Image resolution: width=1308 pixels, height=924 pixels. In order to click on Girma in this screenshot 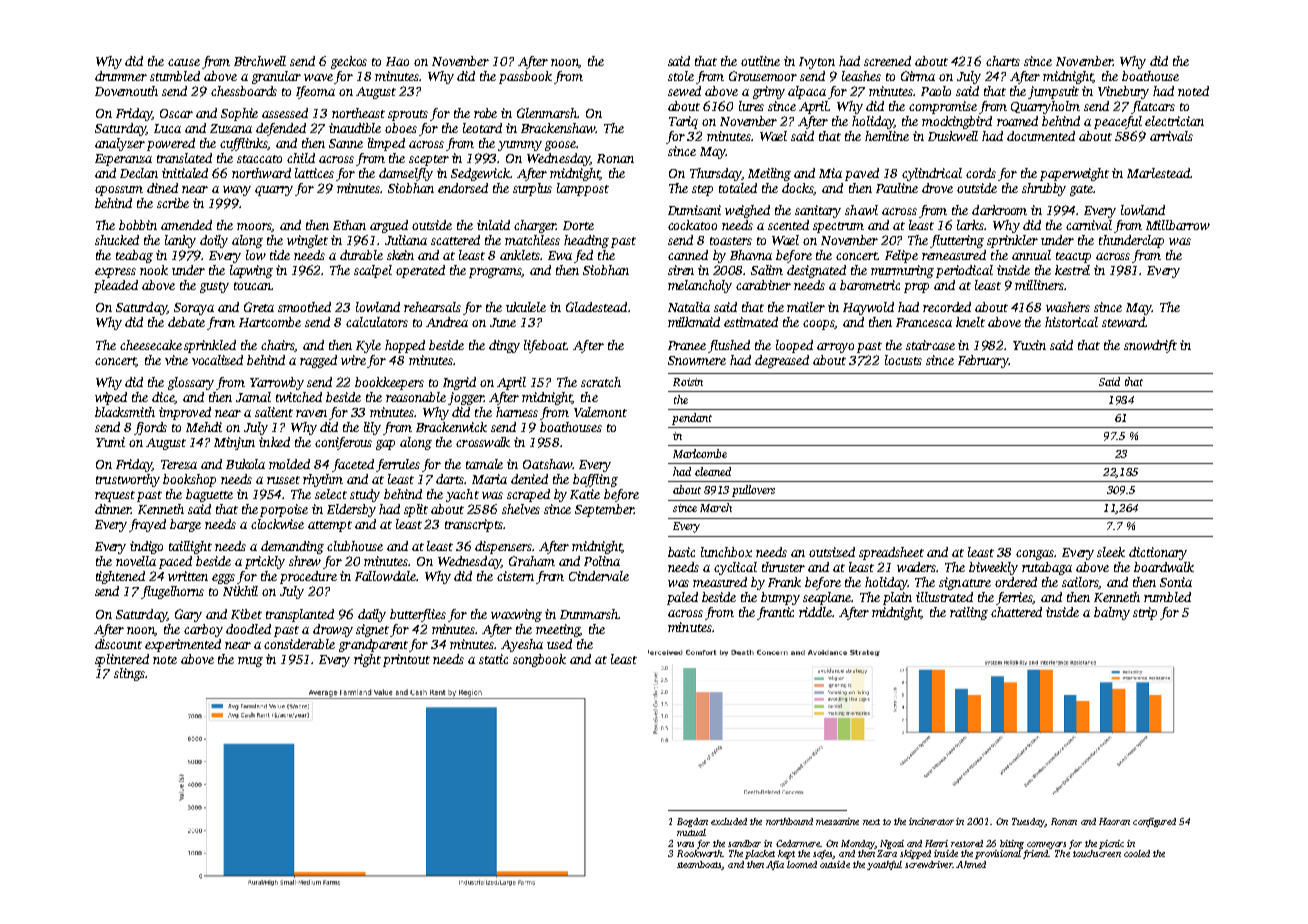, I will do `click(918, 76)`.
